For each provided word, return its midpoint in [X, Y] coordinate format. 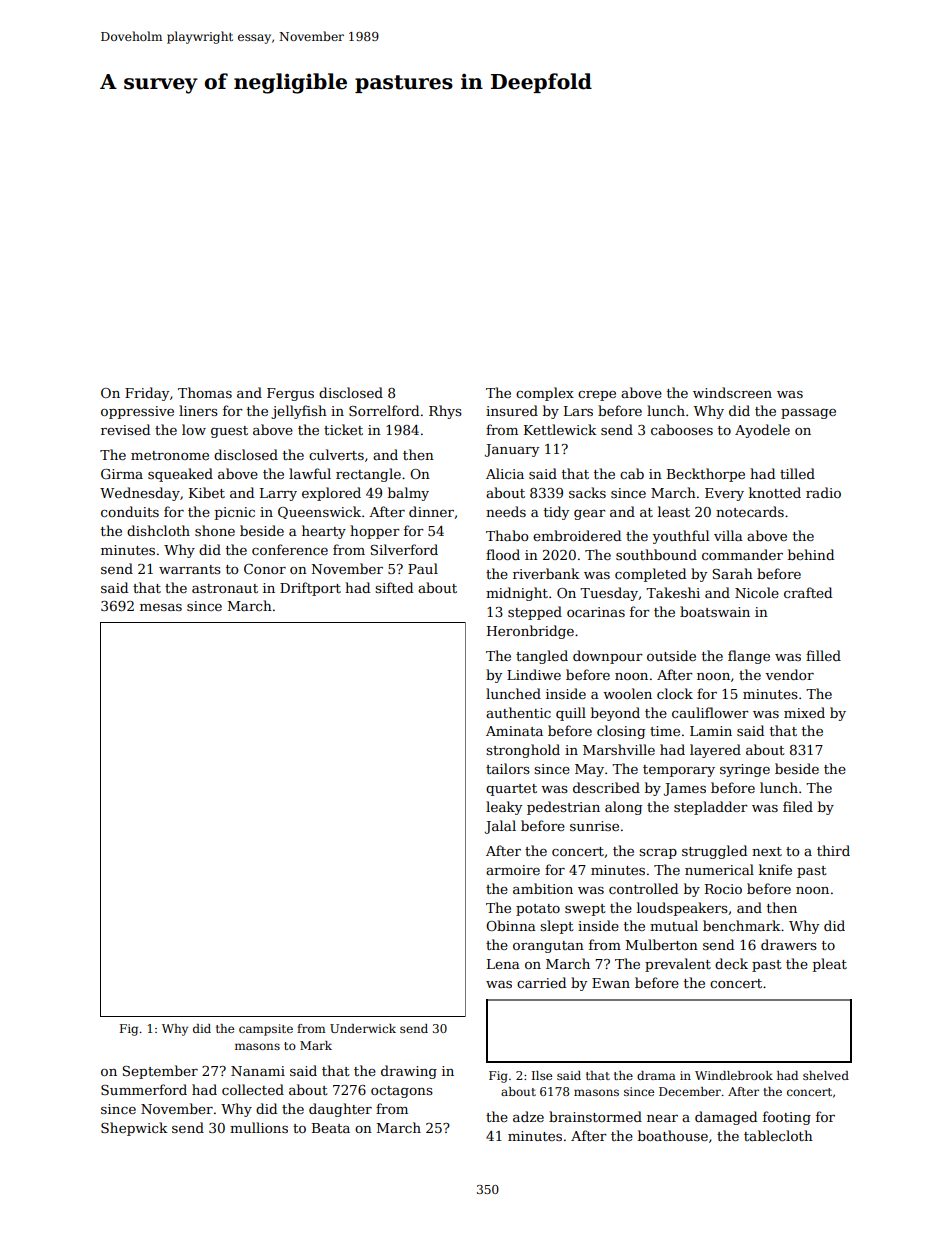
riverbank [546, 573]
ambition [543, 888]
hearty [324, 532]
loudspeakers [682, 909]
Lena [503, 964]
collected [253, 1089]
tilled [797, 473]
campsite [266, 1030]
